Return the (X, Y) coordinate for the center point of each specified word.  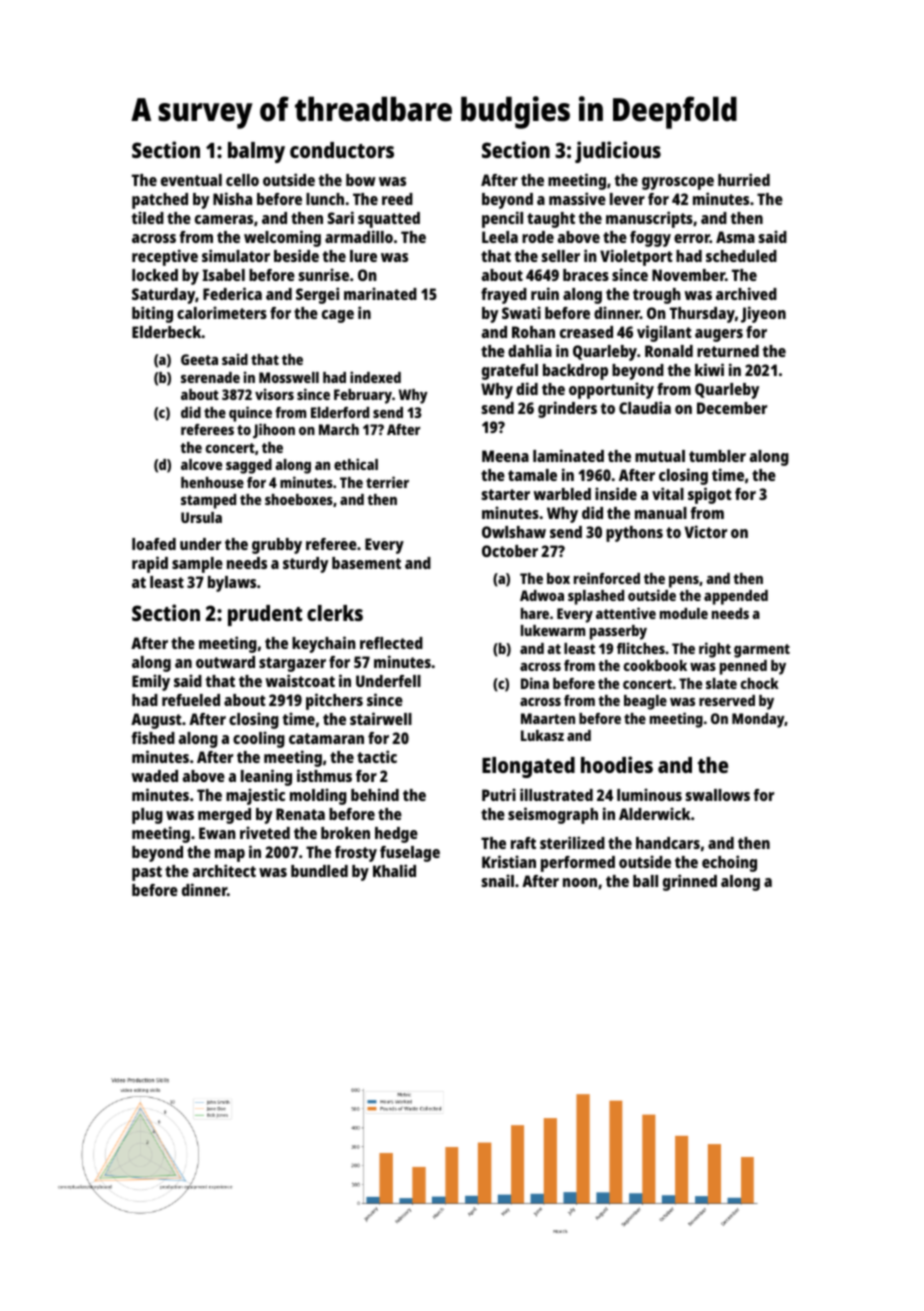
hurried (744, 179)
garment (762, 651)
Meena (505, 456)
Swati (521, 312)
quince (250, 414)
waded (155, 776)
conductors (342, 150)
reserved (727, 700)
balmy (256, 152)
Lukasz (542, 735)
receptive (165, 257)
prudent (265, 615)
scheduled (741, 256)
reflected (391, 643)
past (147, 873)
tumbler (717, 456)
